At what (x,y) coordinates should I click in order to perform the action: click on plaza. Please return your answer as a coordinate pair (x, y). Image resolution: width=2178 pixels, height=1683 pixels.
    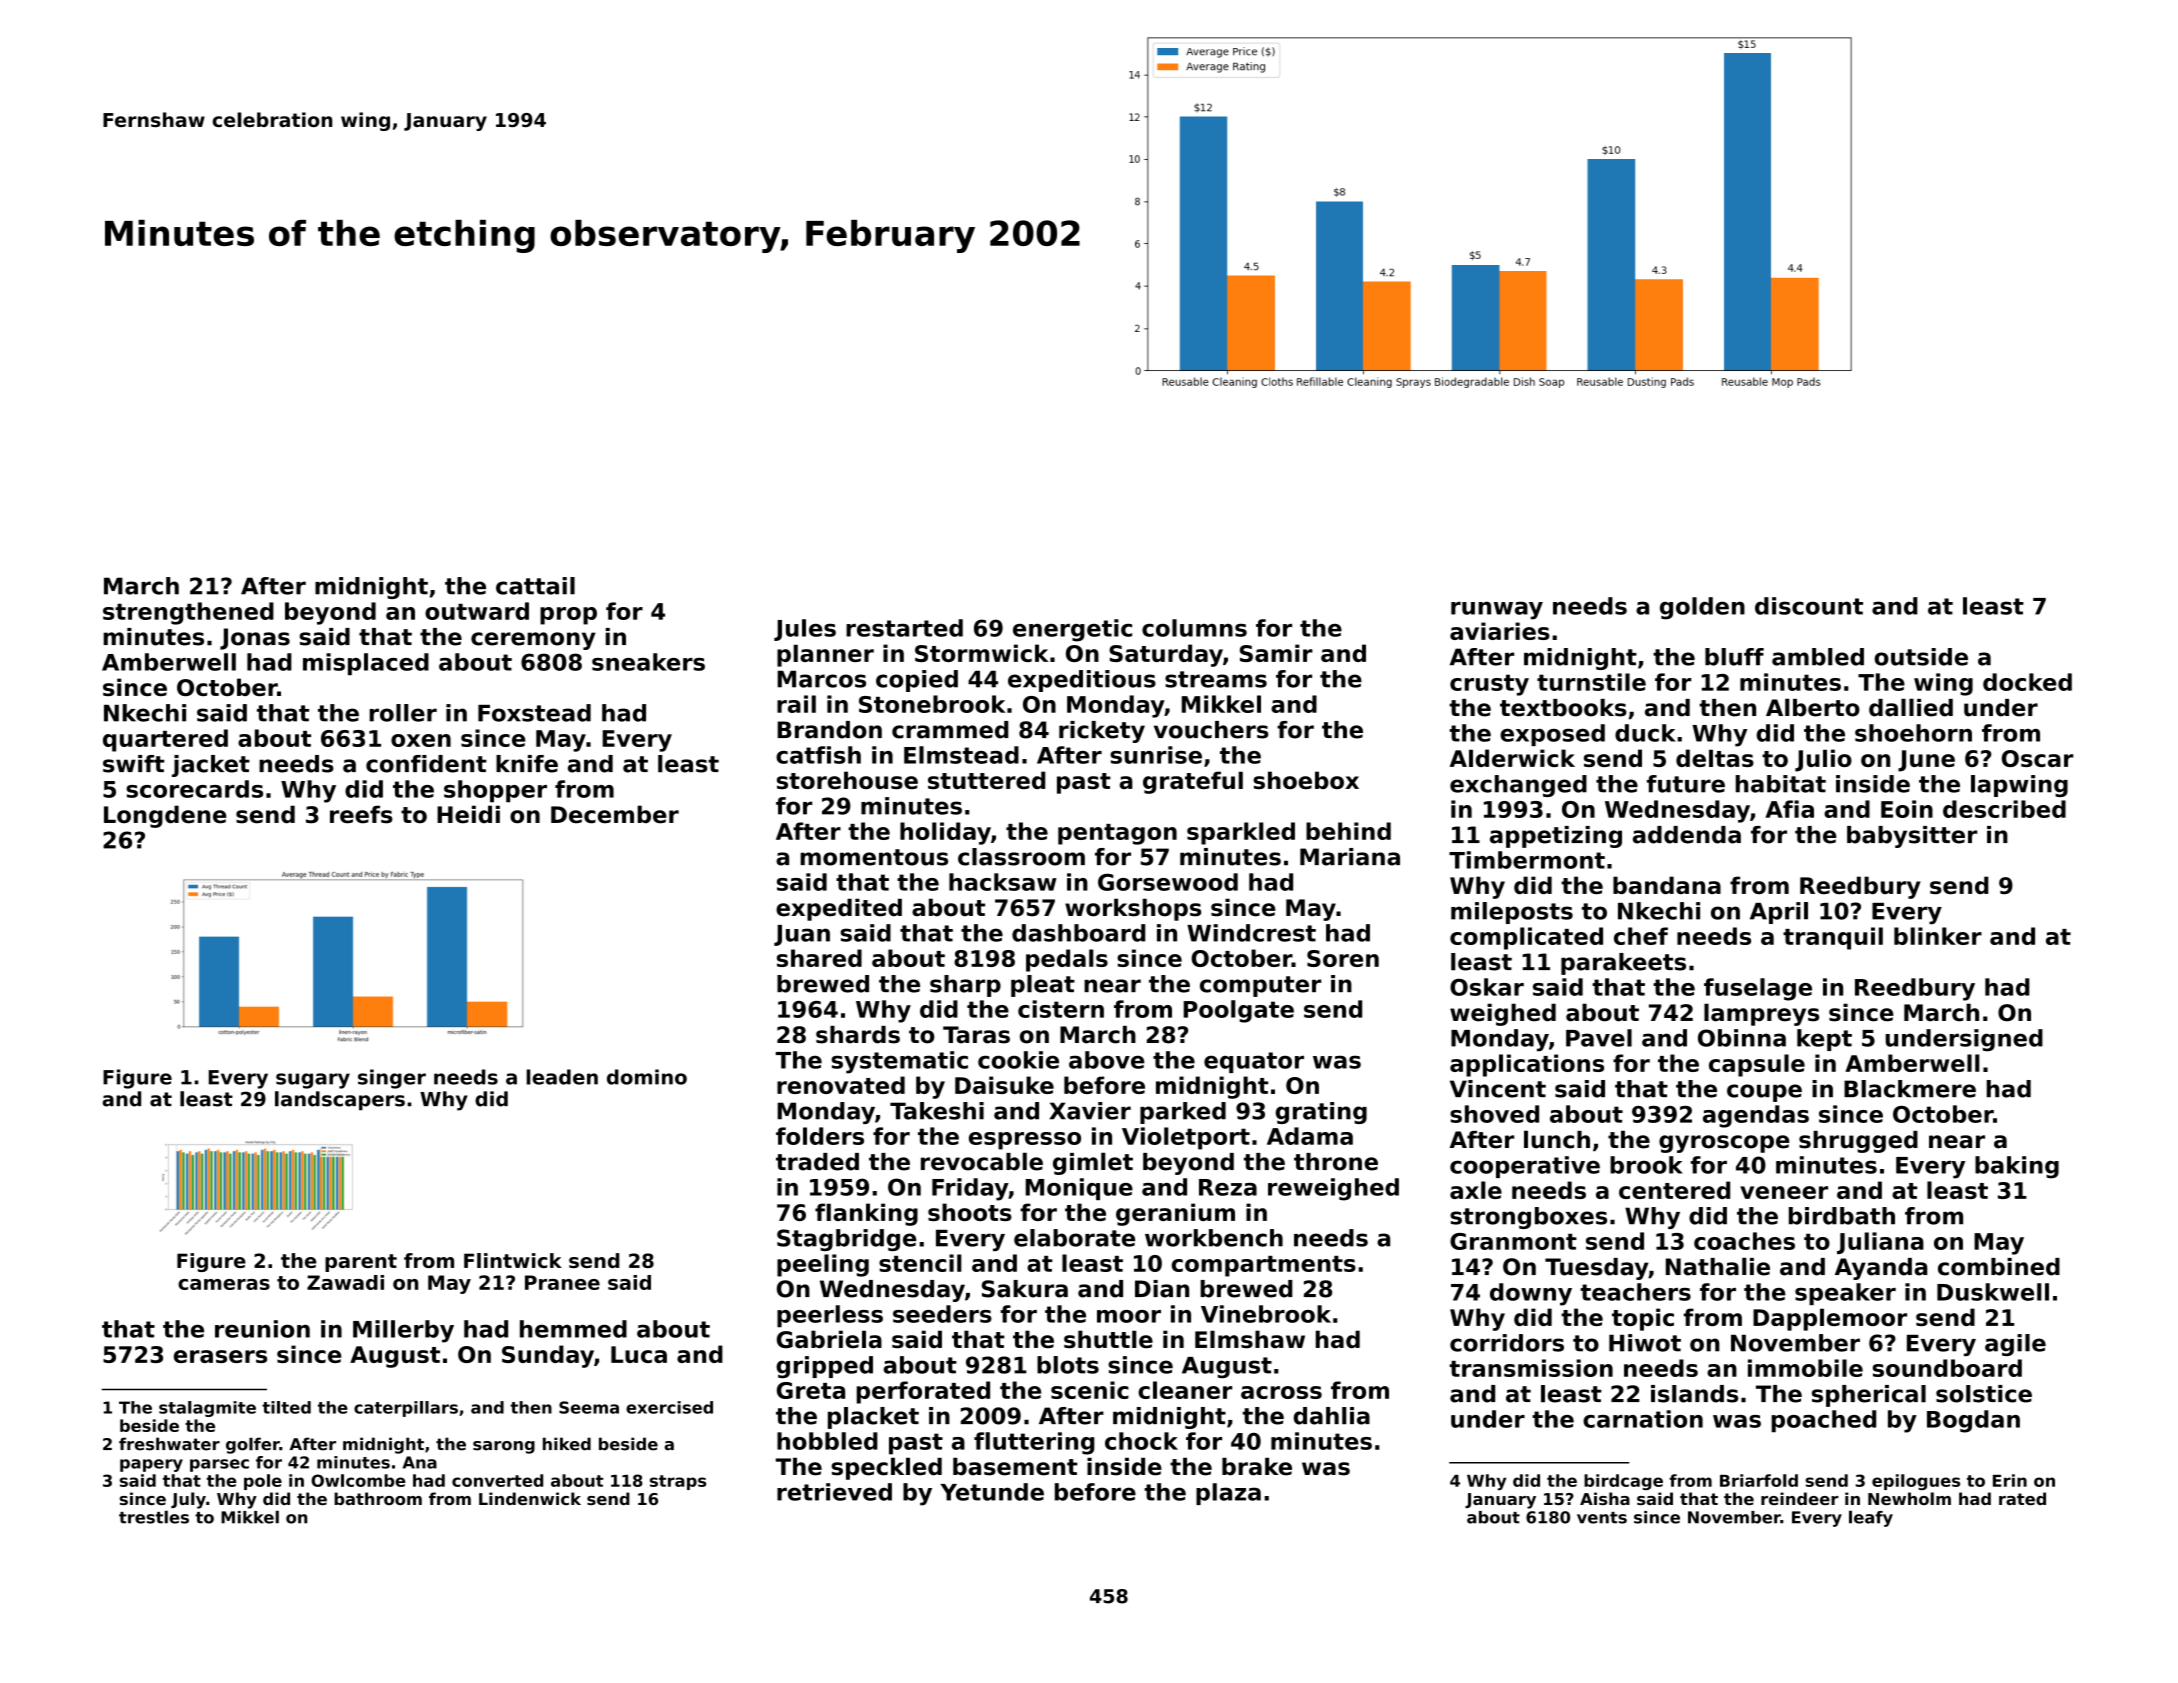
    Looking at the image, I should click on (1228, 1494).
